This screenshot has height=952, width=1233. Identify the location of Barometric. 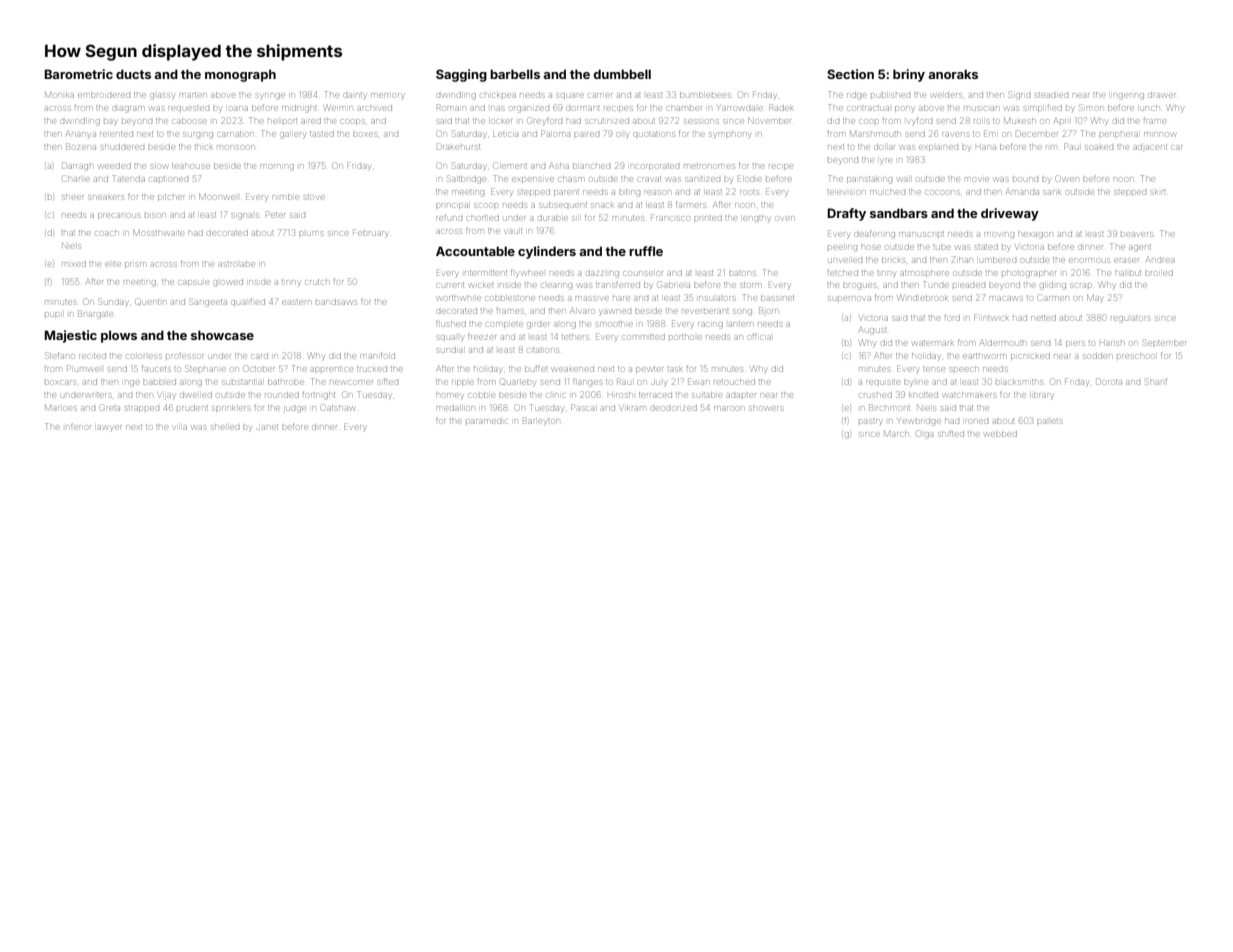
(78, 74).
